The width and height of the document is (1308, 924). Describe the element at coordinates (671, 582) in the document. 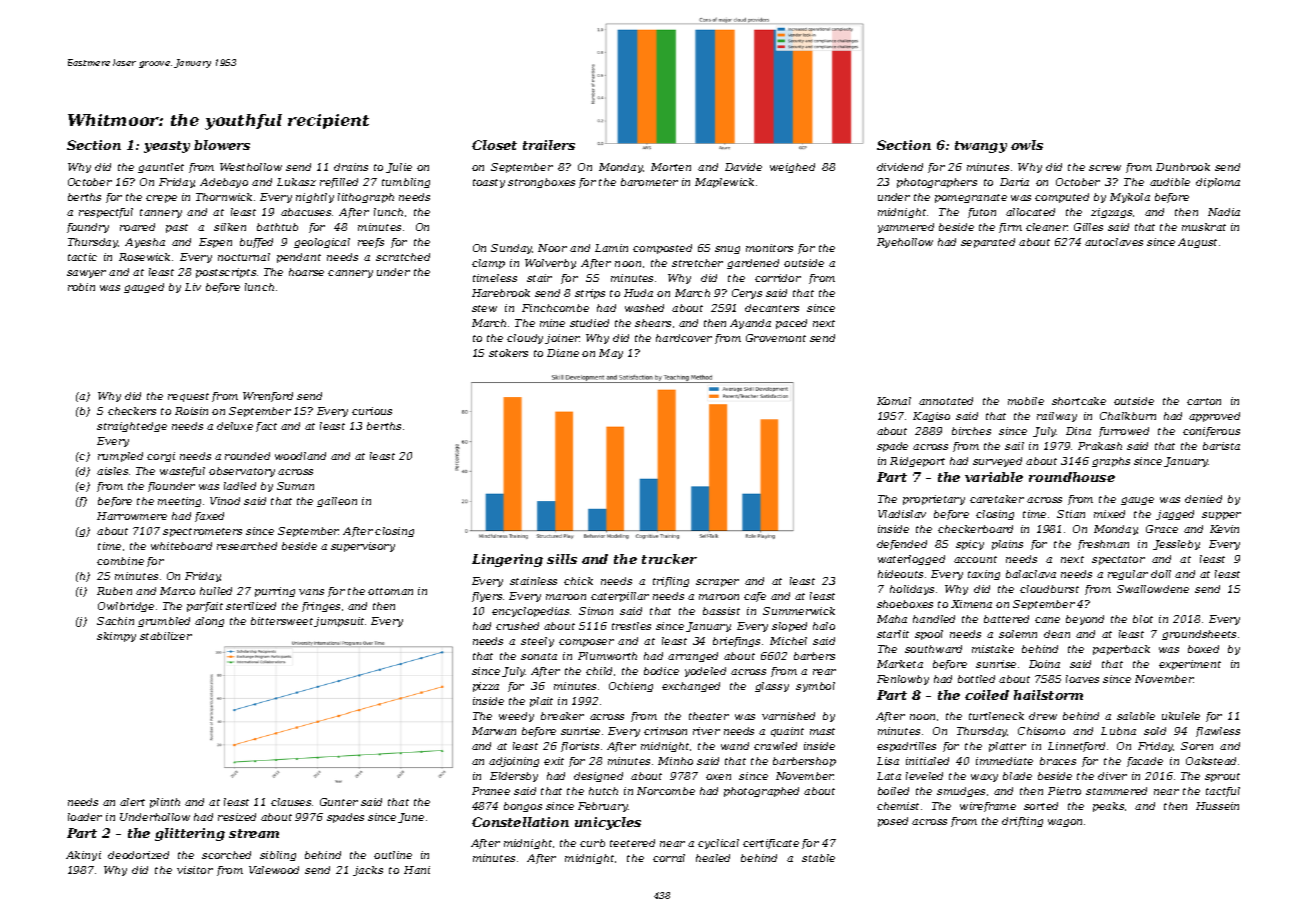

I see `trifling` at that location.
